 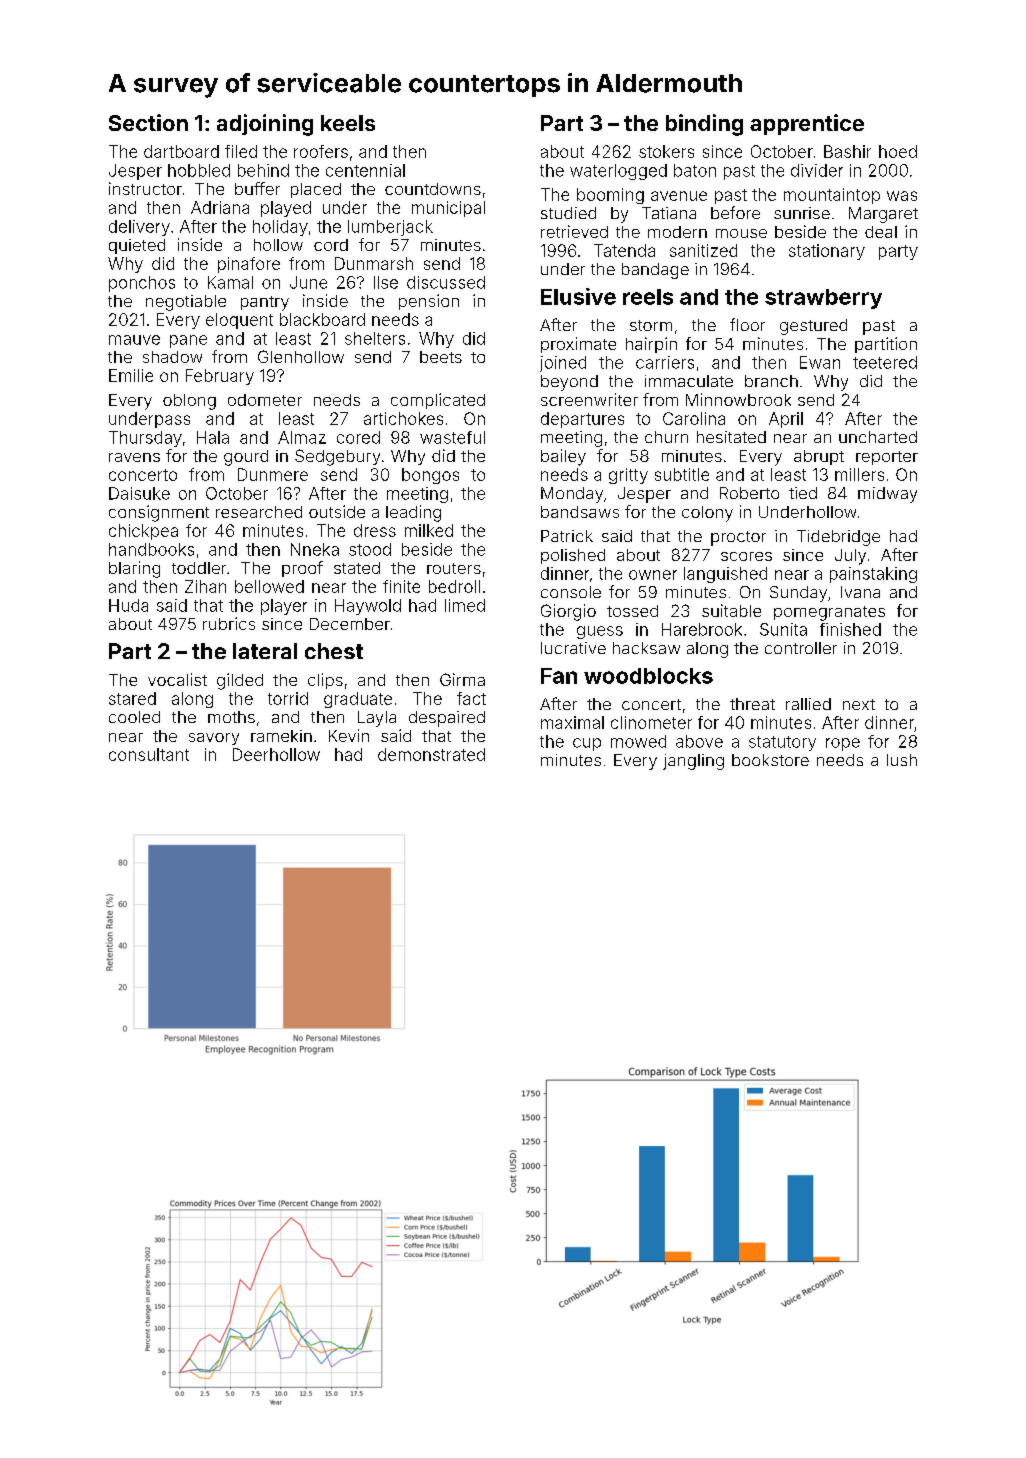 I want to click on beets, so click(x=441, y=357).
